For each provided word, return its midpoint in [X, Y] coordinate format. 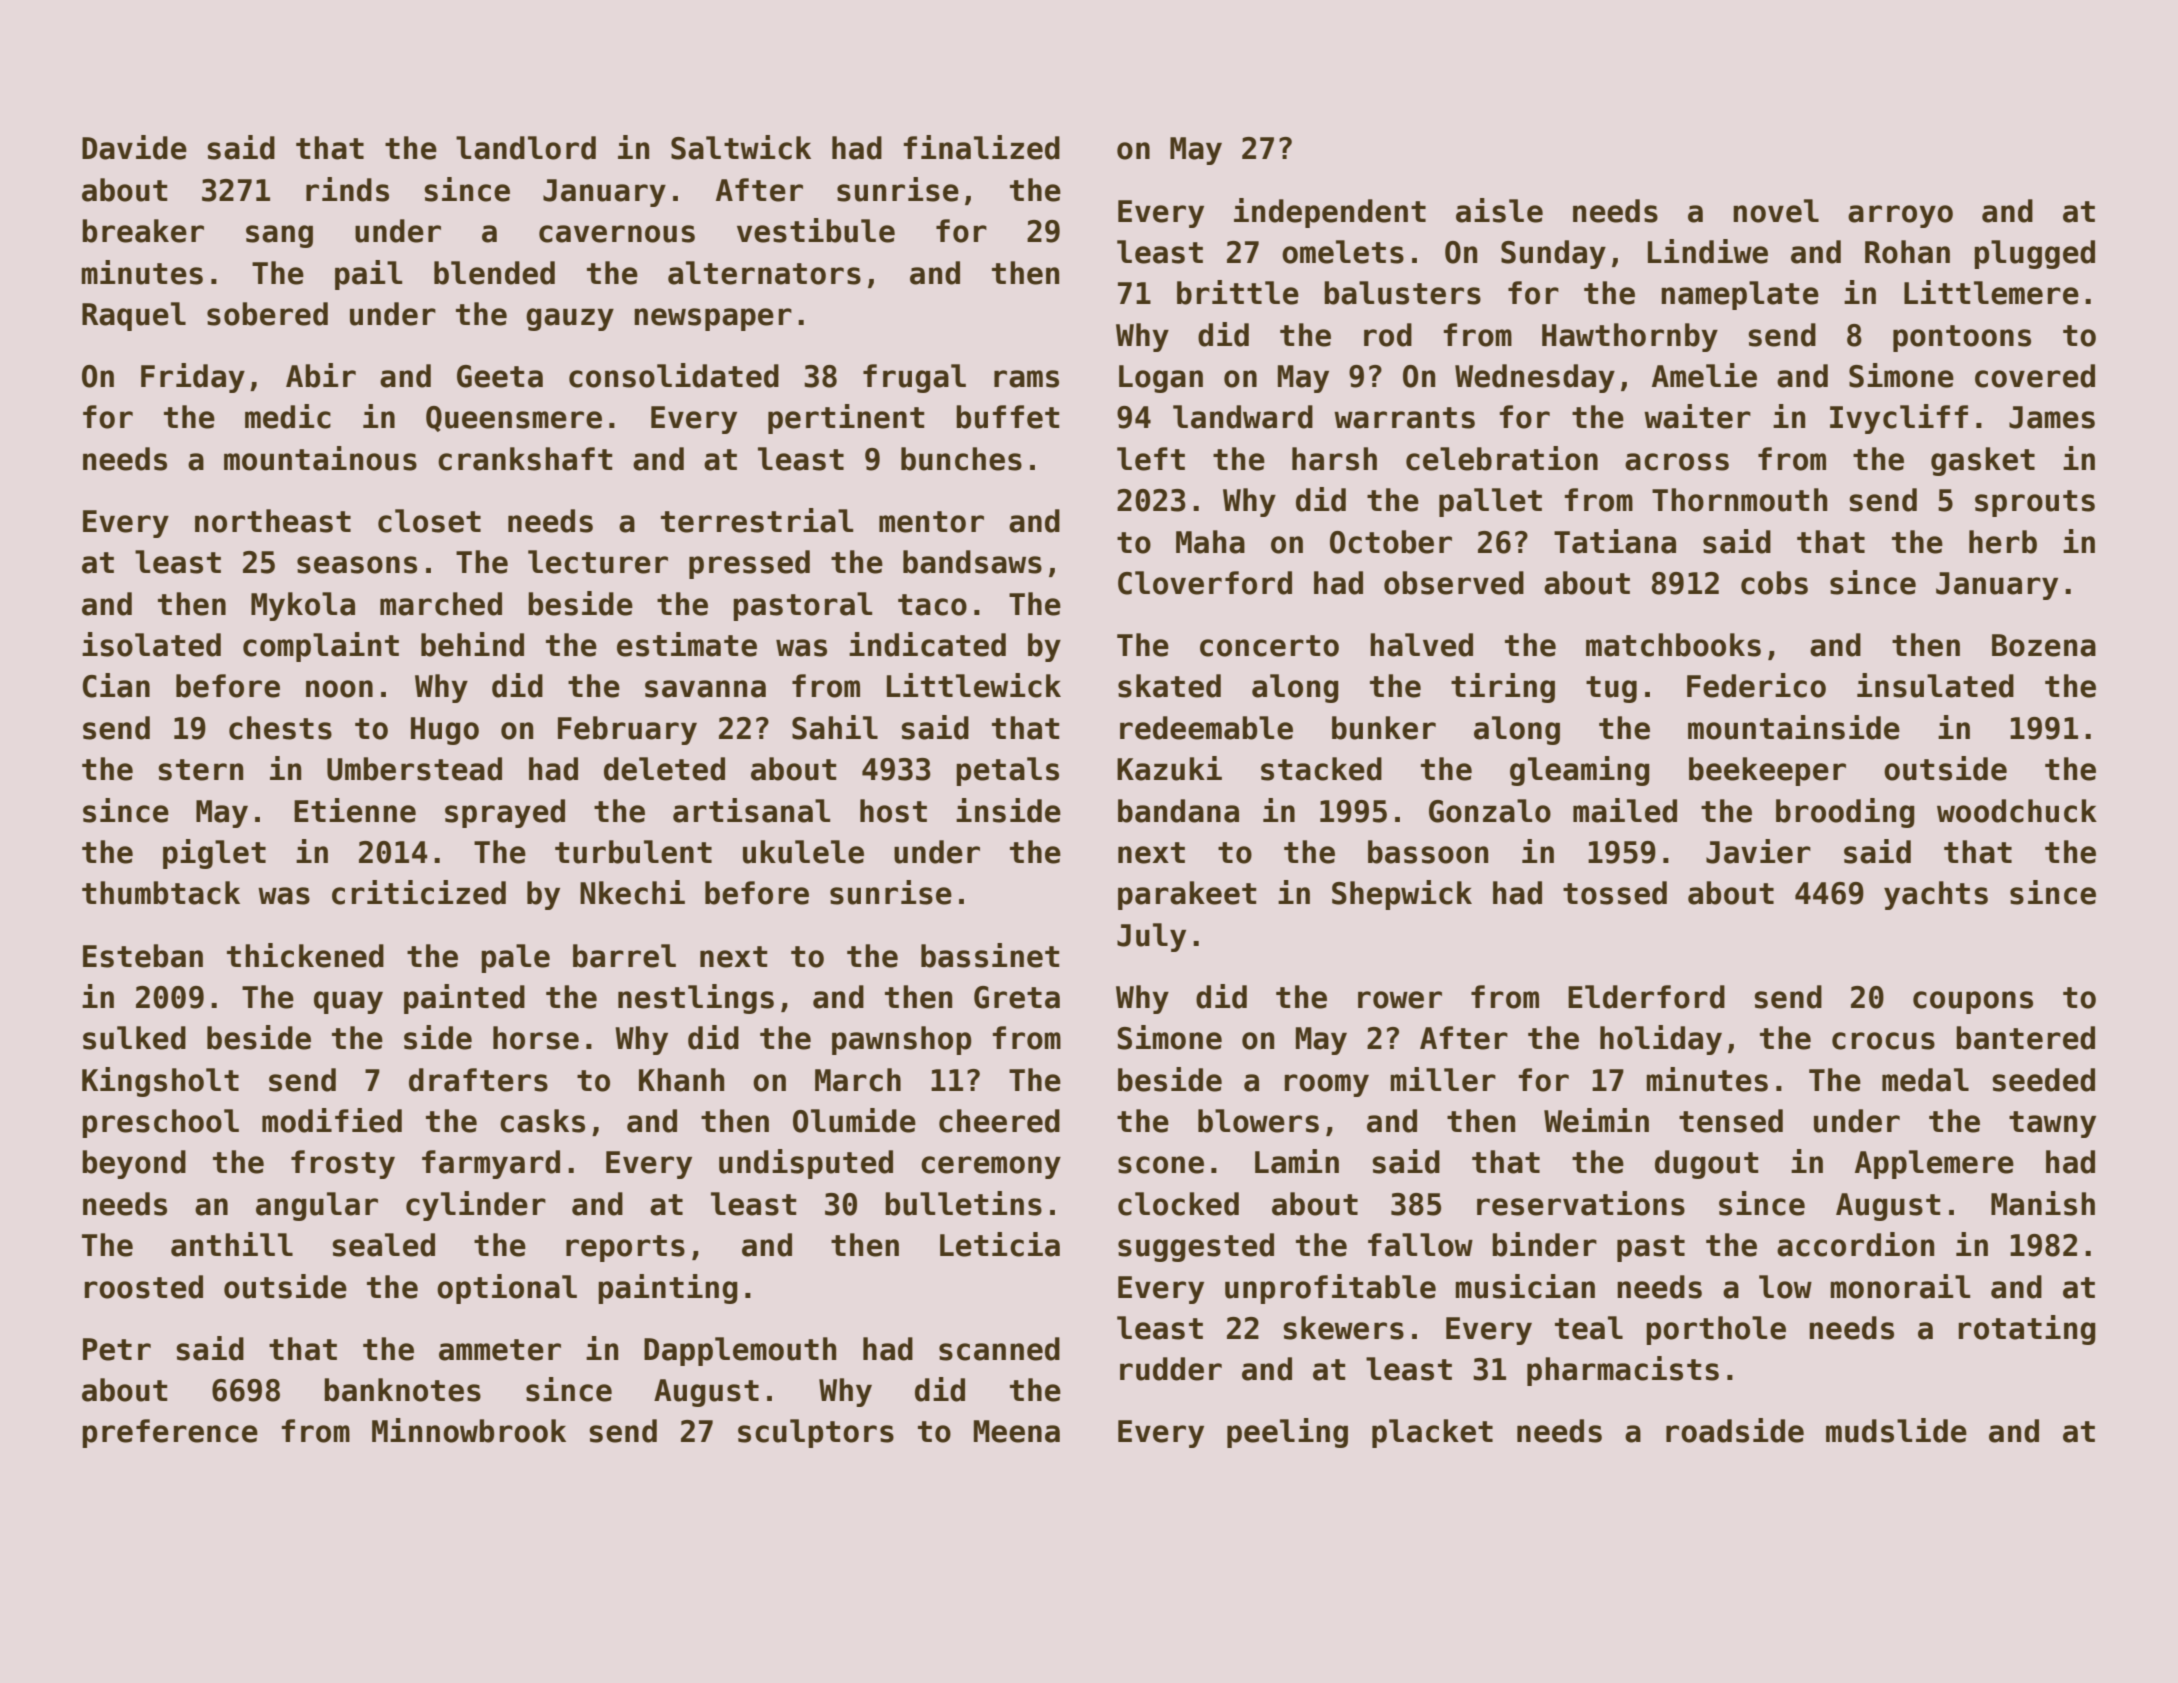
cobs [1774, 583]
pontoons [1962, 338]
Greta [1017, 997]
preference [170, 1433]
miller [1443, 1079]
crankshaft [525, 459]
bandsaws [972, 562]
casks [542, 1121]
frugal [914, 378]
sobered [267, 314]
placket [1432, 1433]
